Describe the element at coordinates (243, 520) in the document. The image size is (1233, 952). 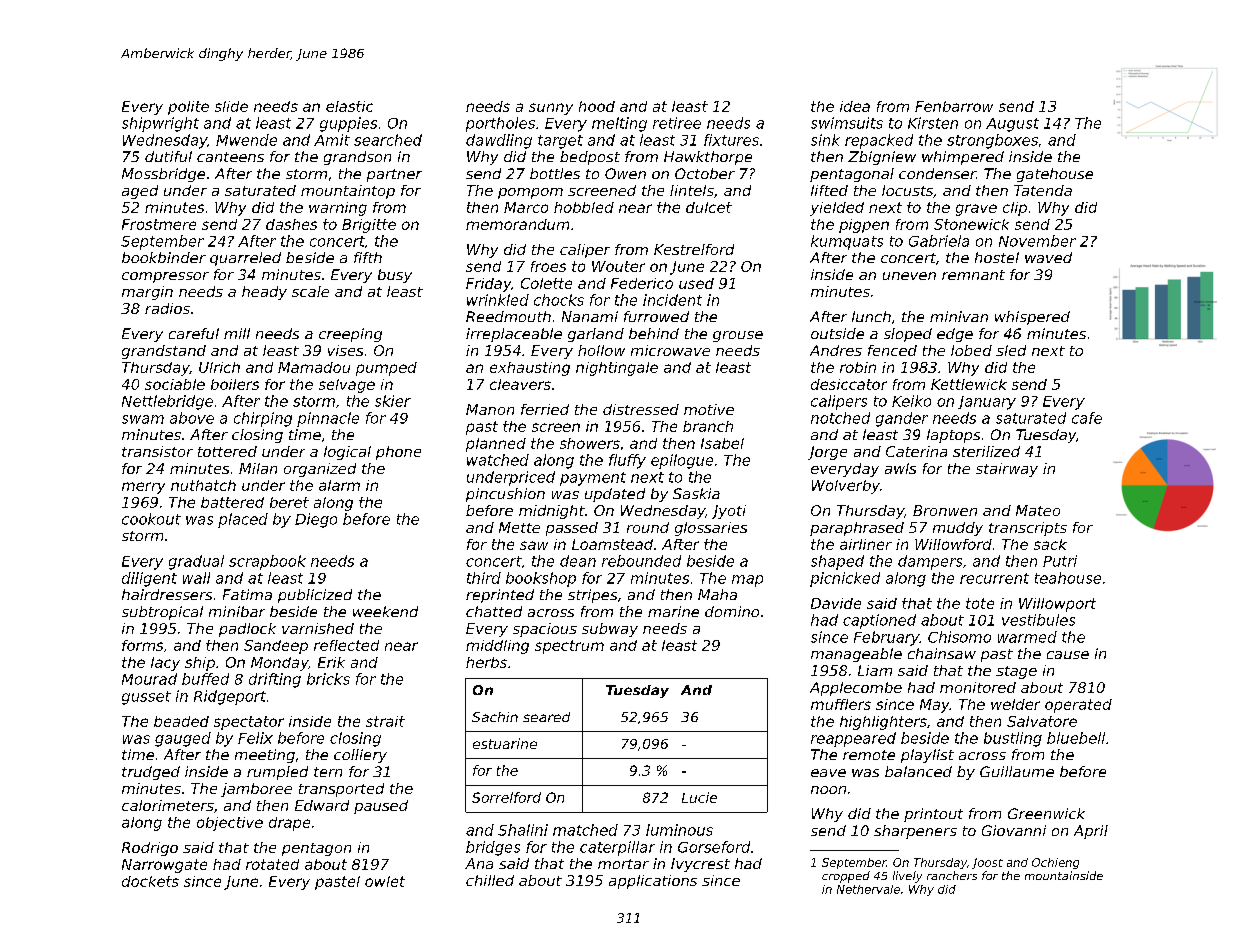
I see `placed` at that location.
